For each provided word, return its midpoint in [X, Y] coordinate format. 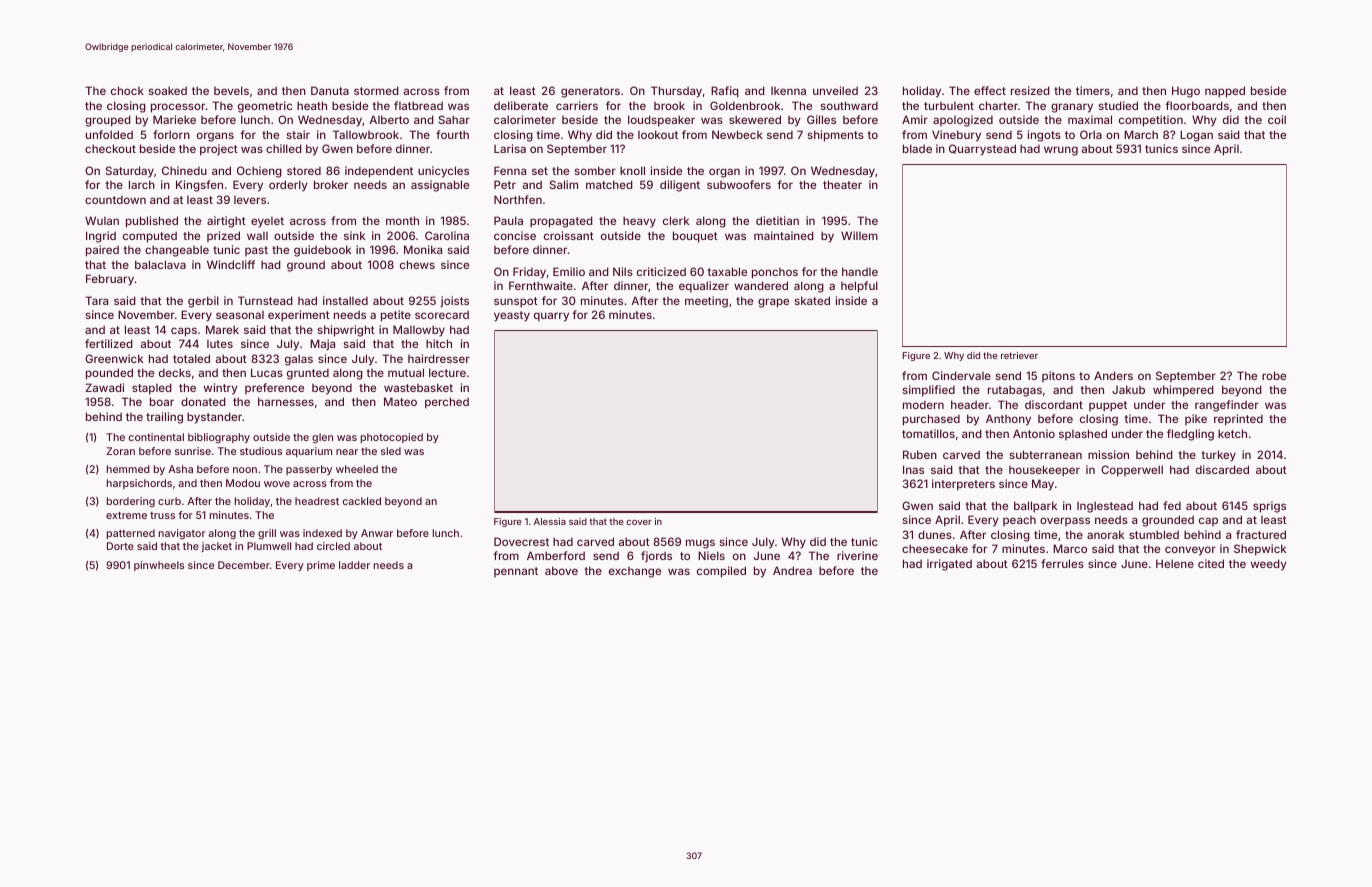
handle [860, 271]
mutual [406, 372]
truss [162, 515]
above [561, 570]
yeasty [512, 316]
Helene [1175, 563]
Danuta [330, 90]
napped [1225, 92]
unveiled [835, 90]
